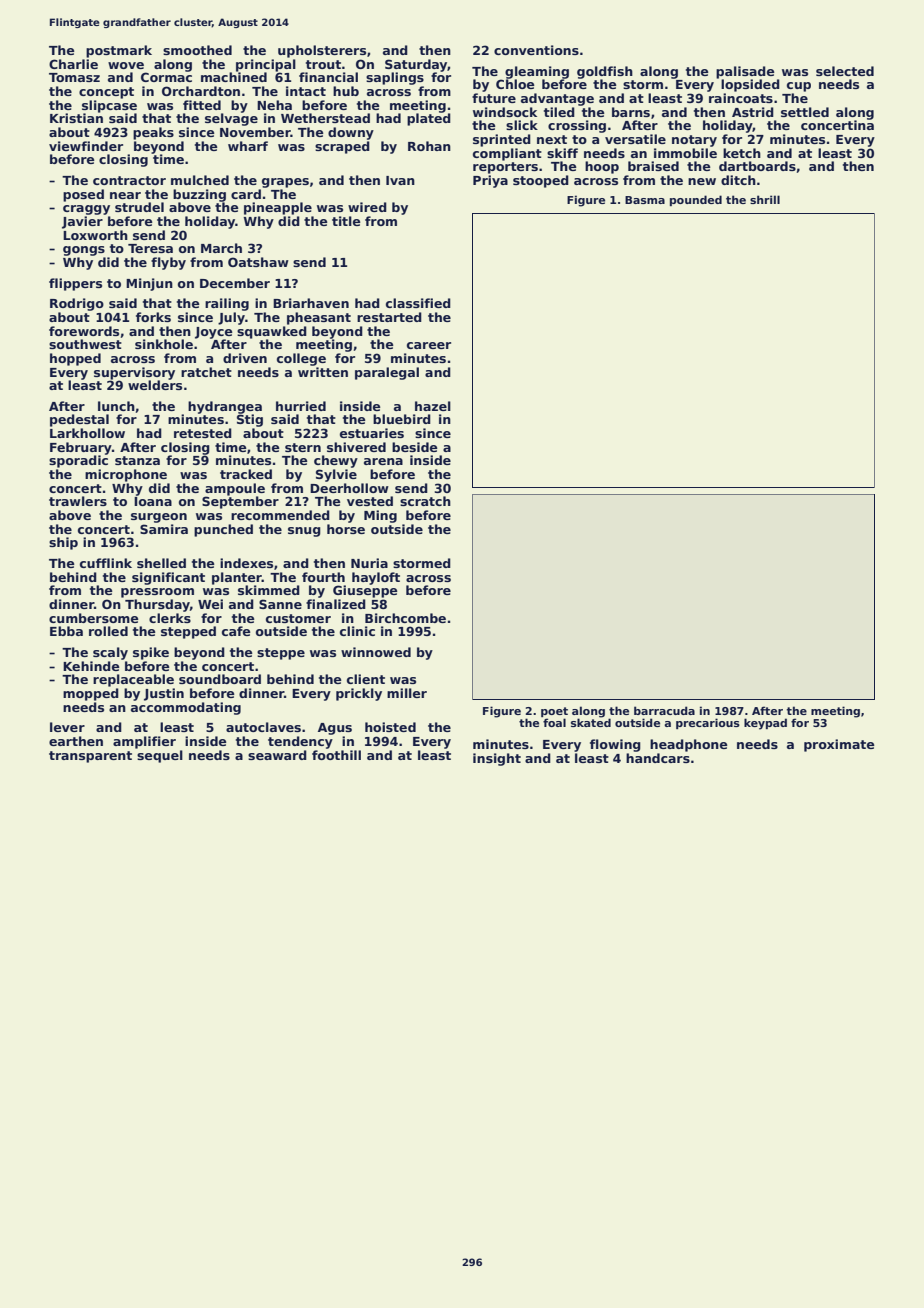 The height and width of the screenshot is (1308, 924). I want to click on accommodating, so click(186, 708).
